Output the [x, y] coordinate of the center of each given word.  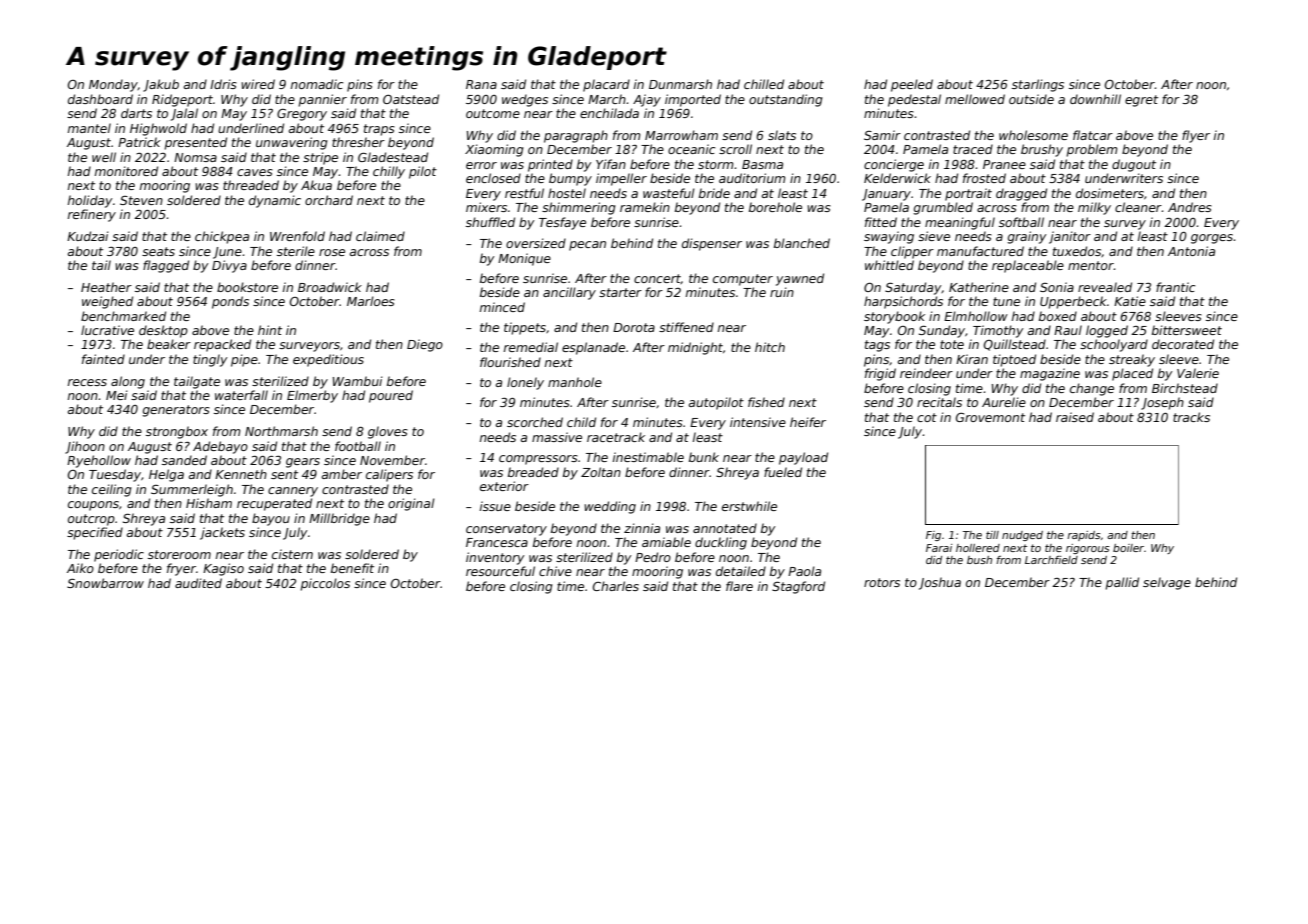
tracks [1191, 417]
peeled [912, 85]
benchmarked [123, 316]
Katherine [979, 287]
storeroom [179, 554]
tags [877, 346]
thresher [358, 142]
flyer [1196, 136]
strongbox [177, 432]
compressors [538, 460]
